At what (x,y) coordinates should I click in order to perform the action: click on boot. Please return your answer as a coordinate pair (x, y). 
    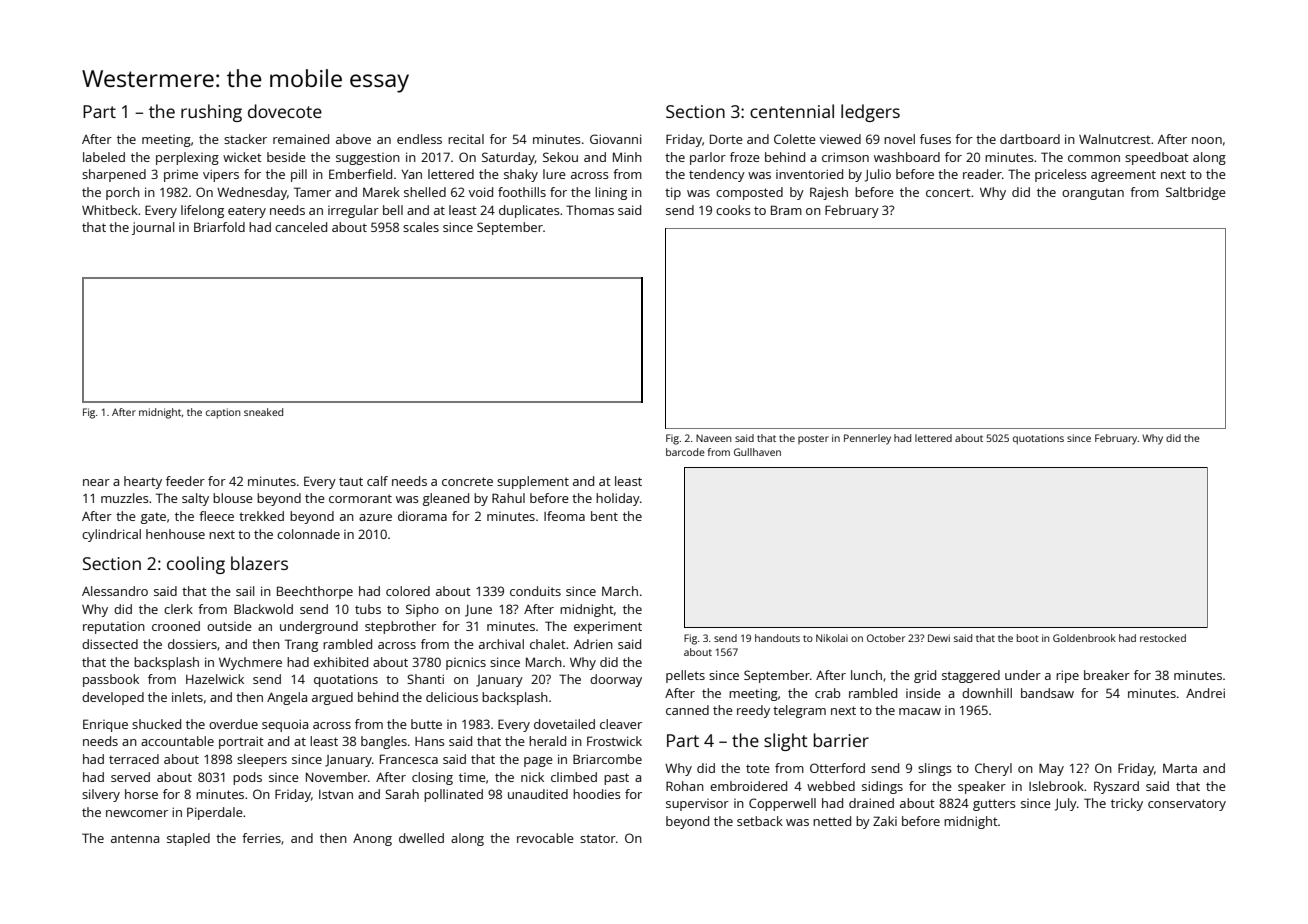
    Looking at the image, I should click on (1028, 638).
